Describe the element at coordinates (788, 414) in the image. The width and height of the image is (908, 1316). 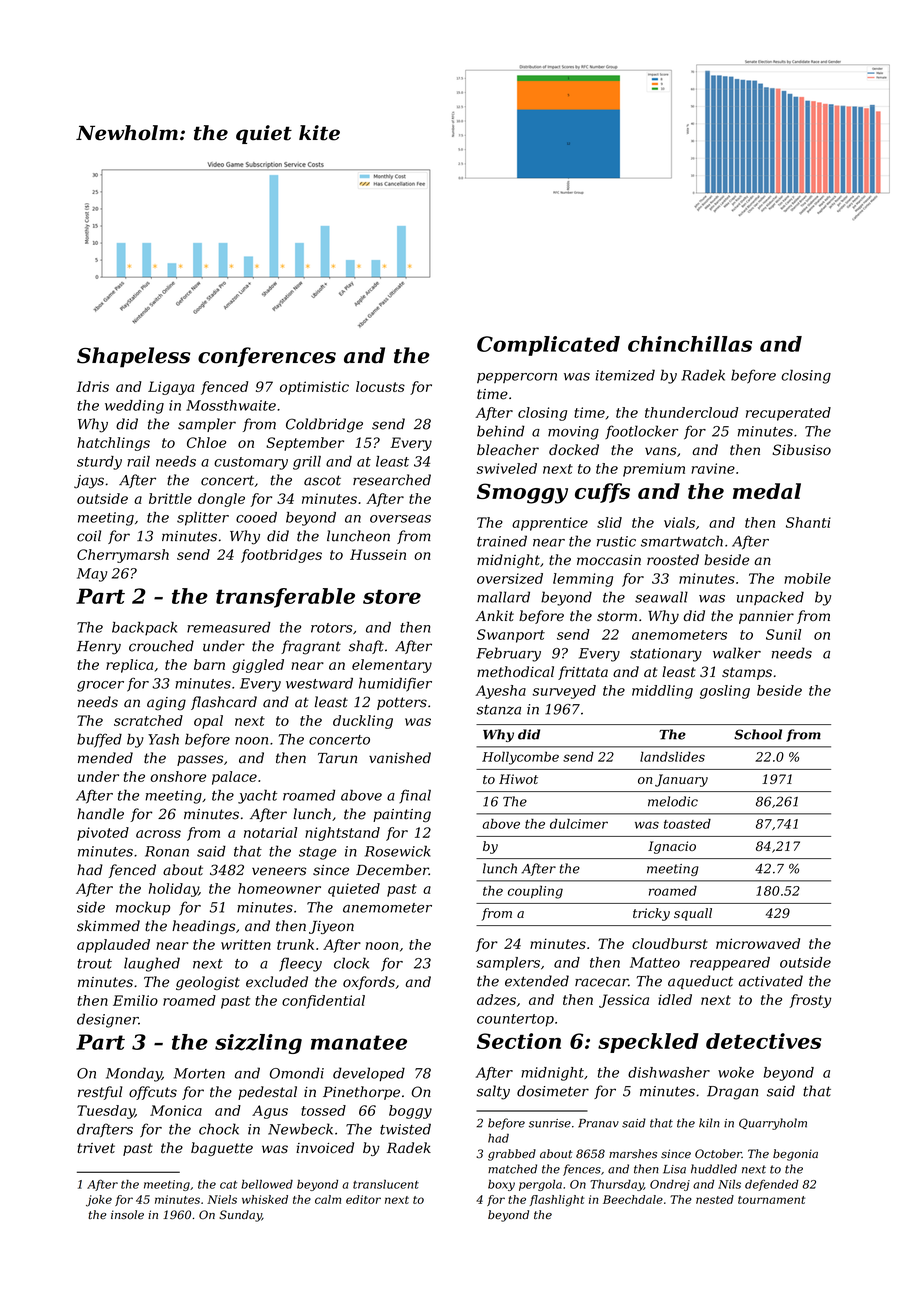
I see `recuperated` at that location.
